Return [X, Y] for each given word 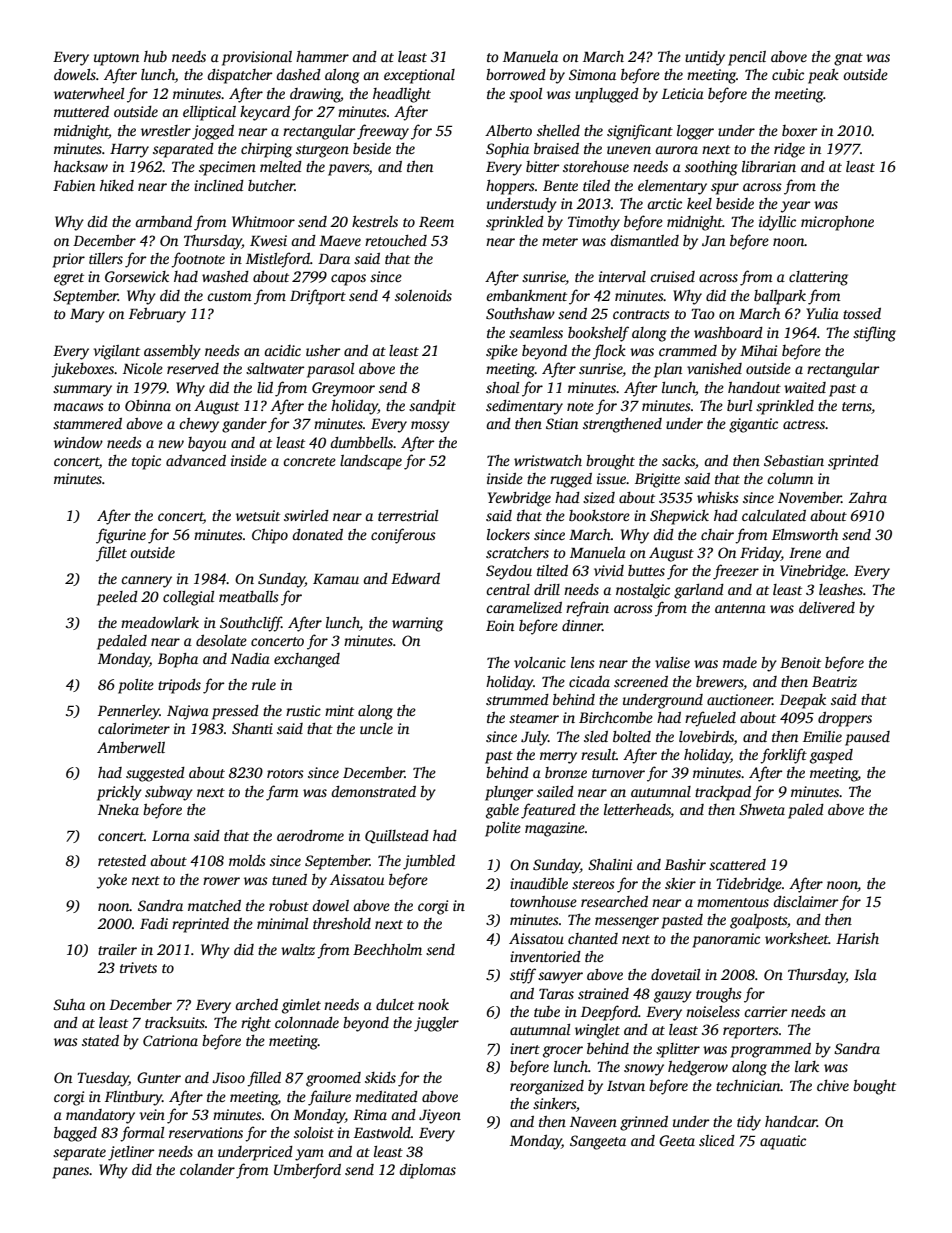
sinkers [554, 1103]
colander [207, 1169]
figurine [121, 536]
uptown [116, 59]
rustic [303, 710]
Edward [415, 578]
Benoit [800, 662]
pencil [747, 58]
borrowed [516, 74]
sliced [717, 1140]
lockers [508, 534]
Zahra [867, 497]
